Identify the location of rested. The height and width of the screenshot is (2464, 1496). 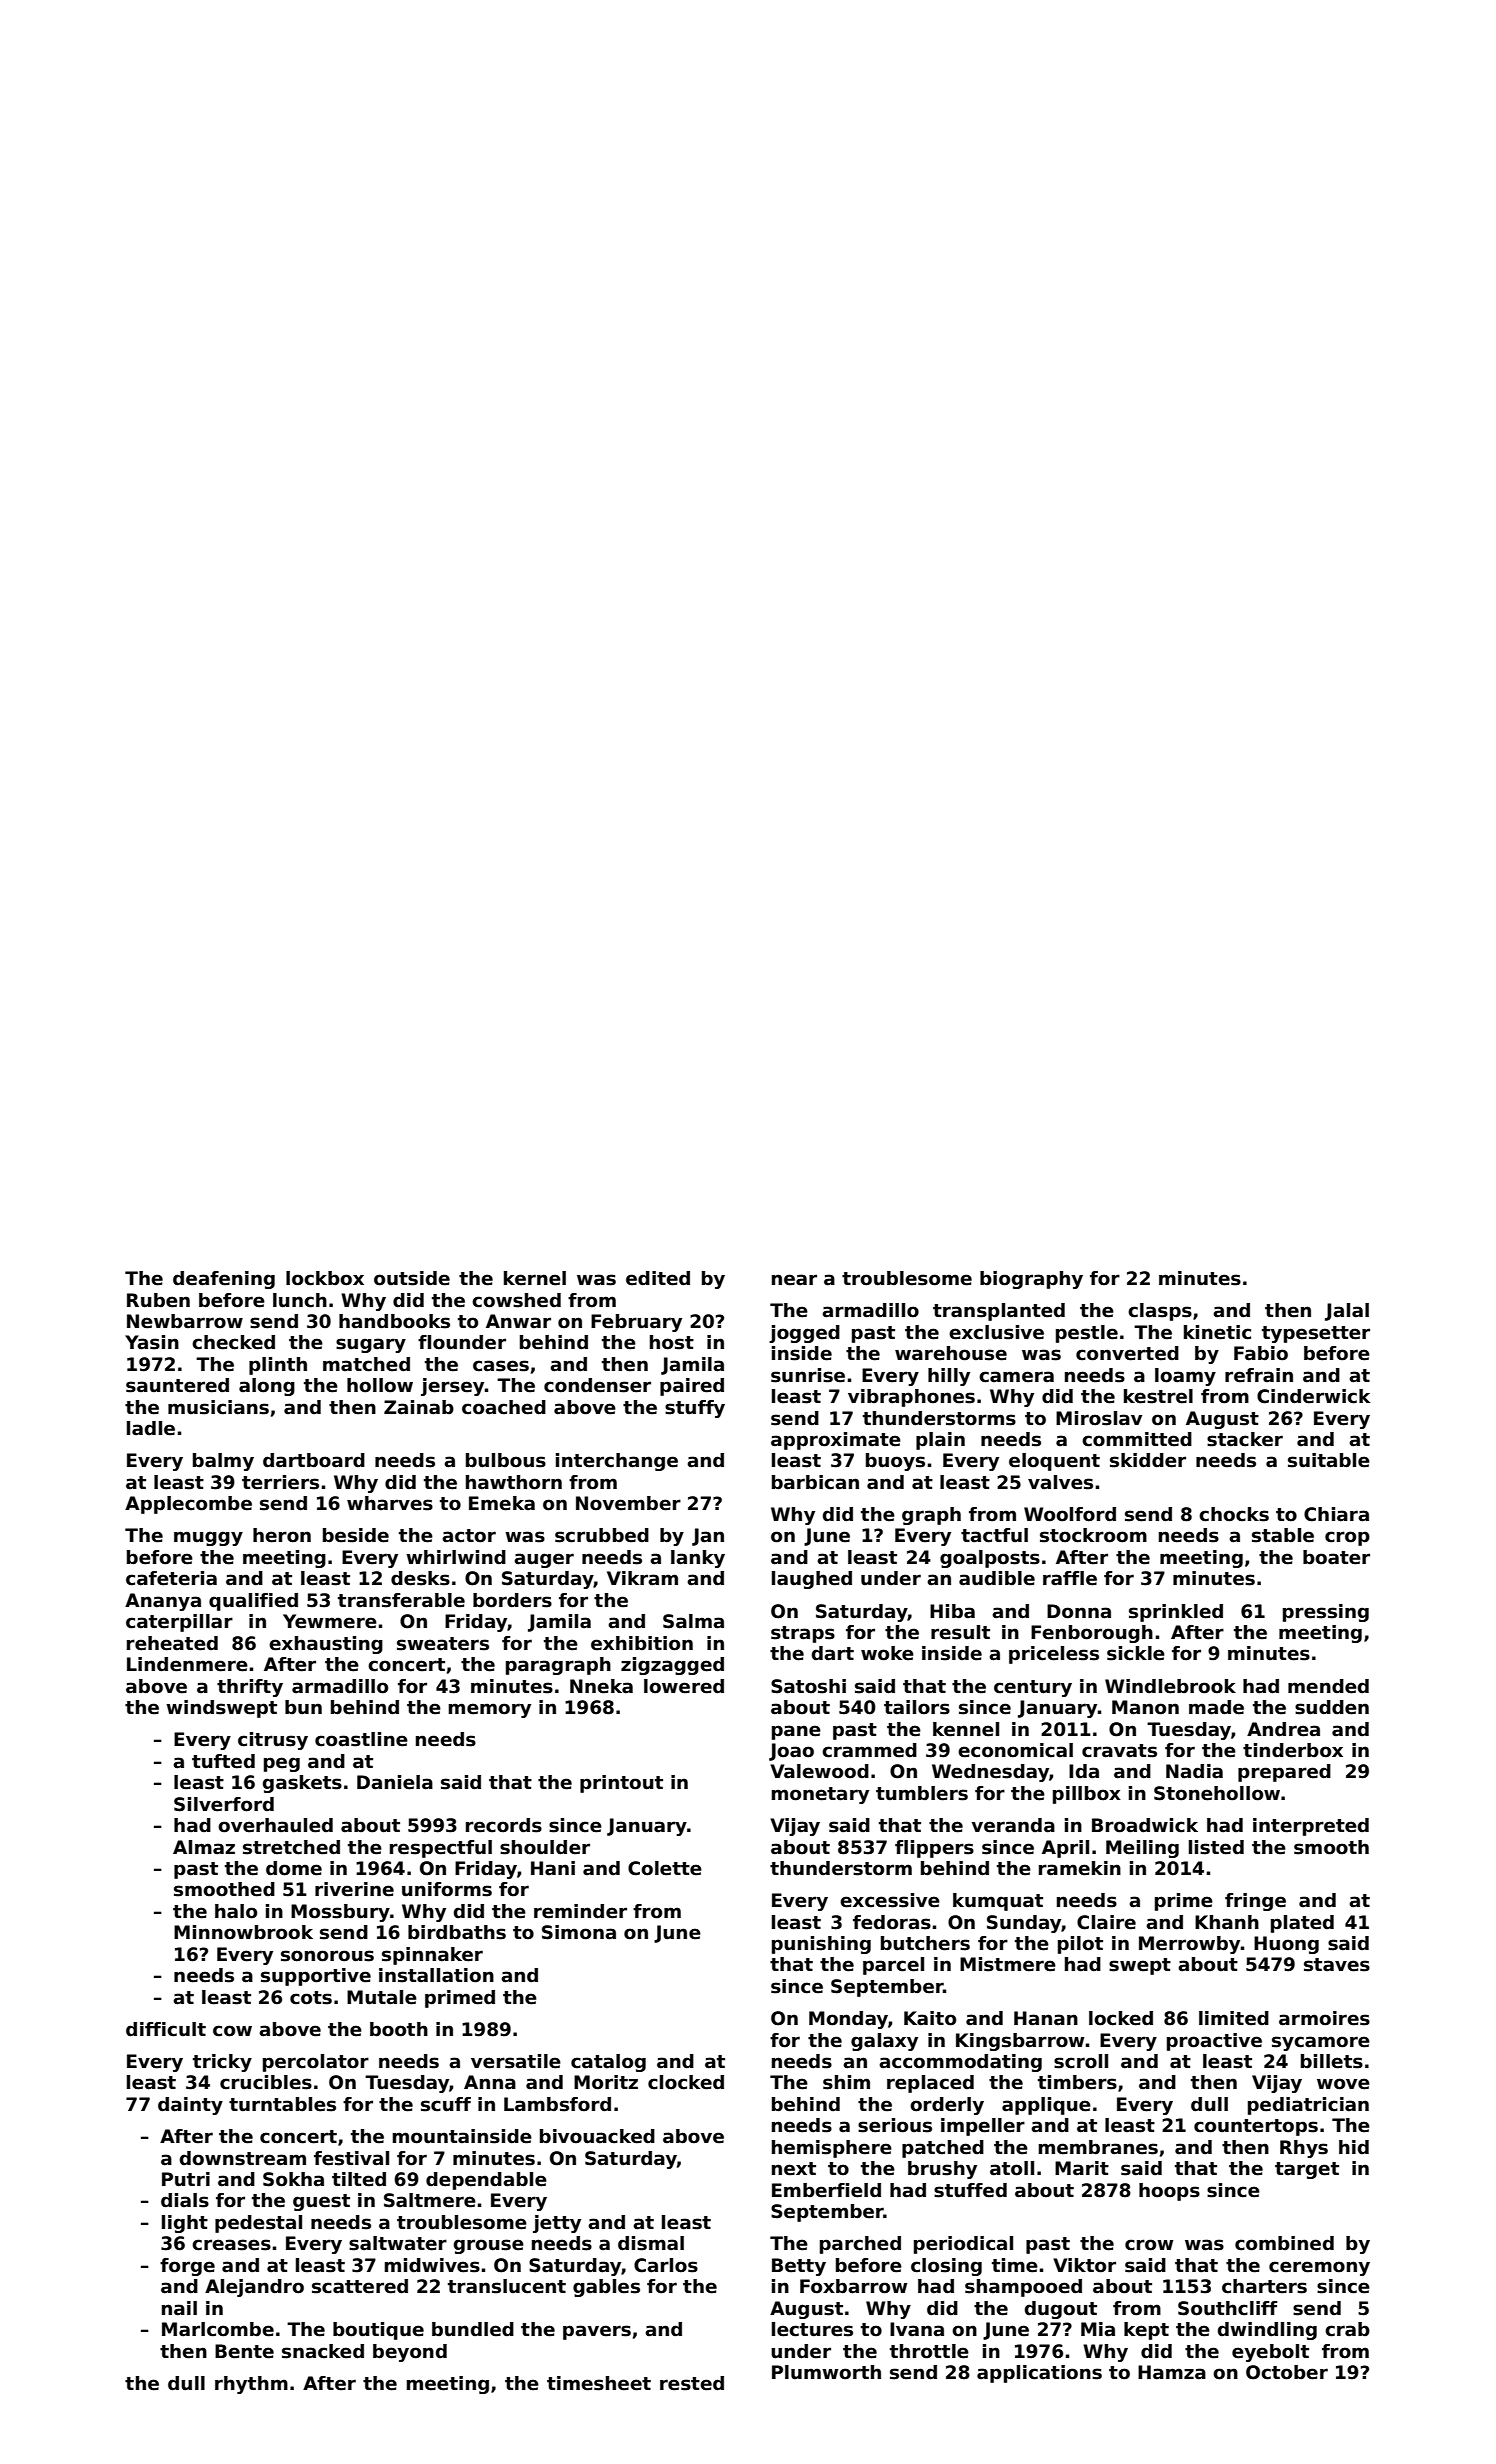
(692, 2383).
